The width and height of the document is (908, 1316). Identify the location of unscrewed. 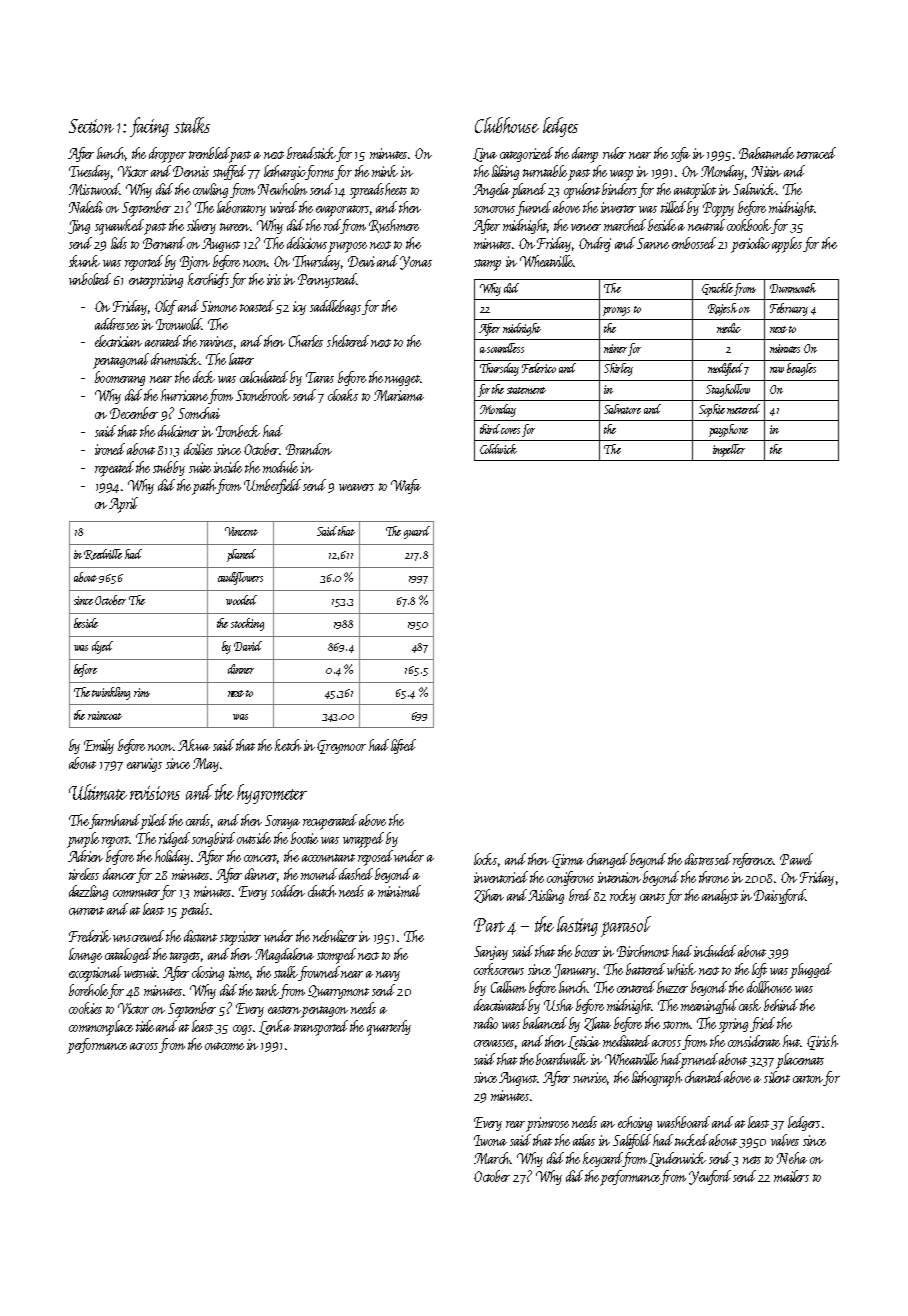
(138, 936).
